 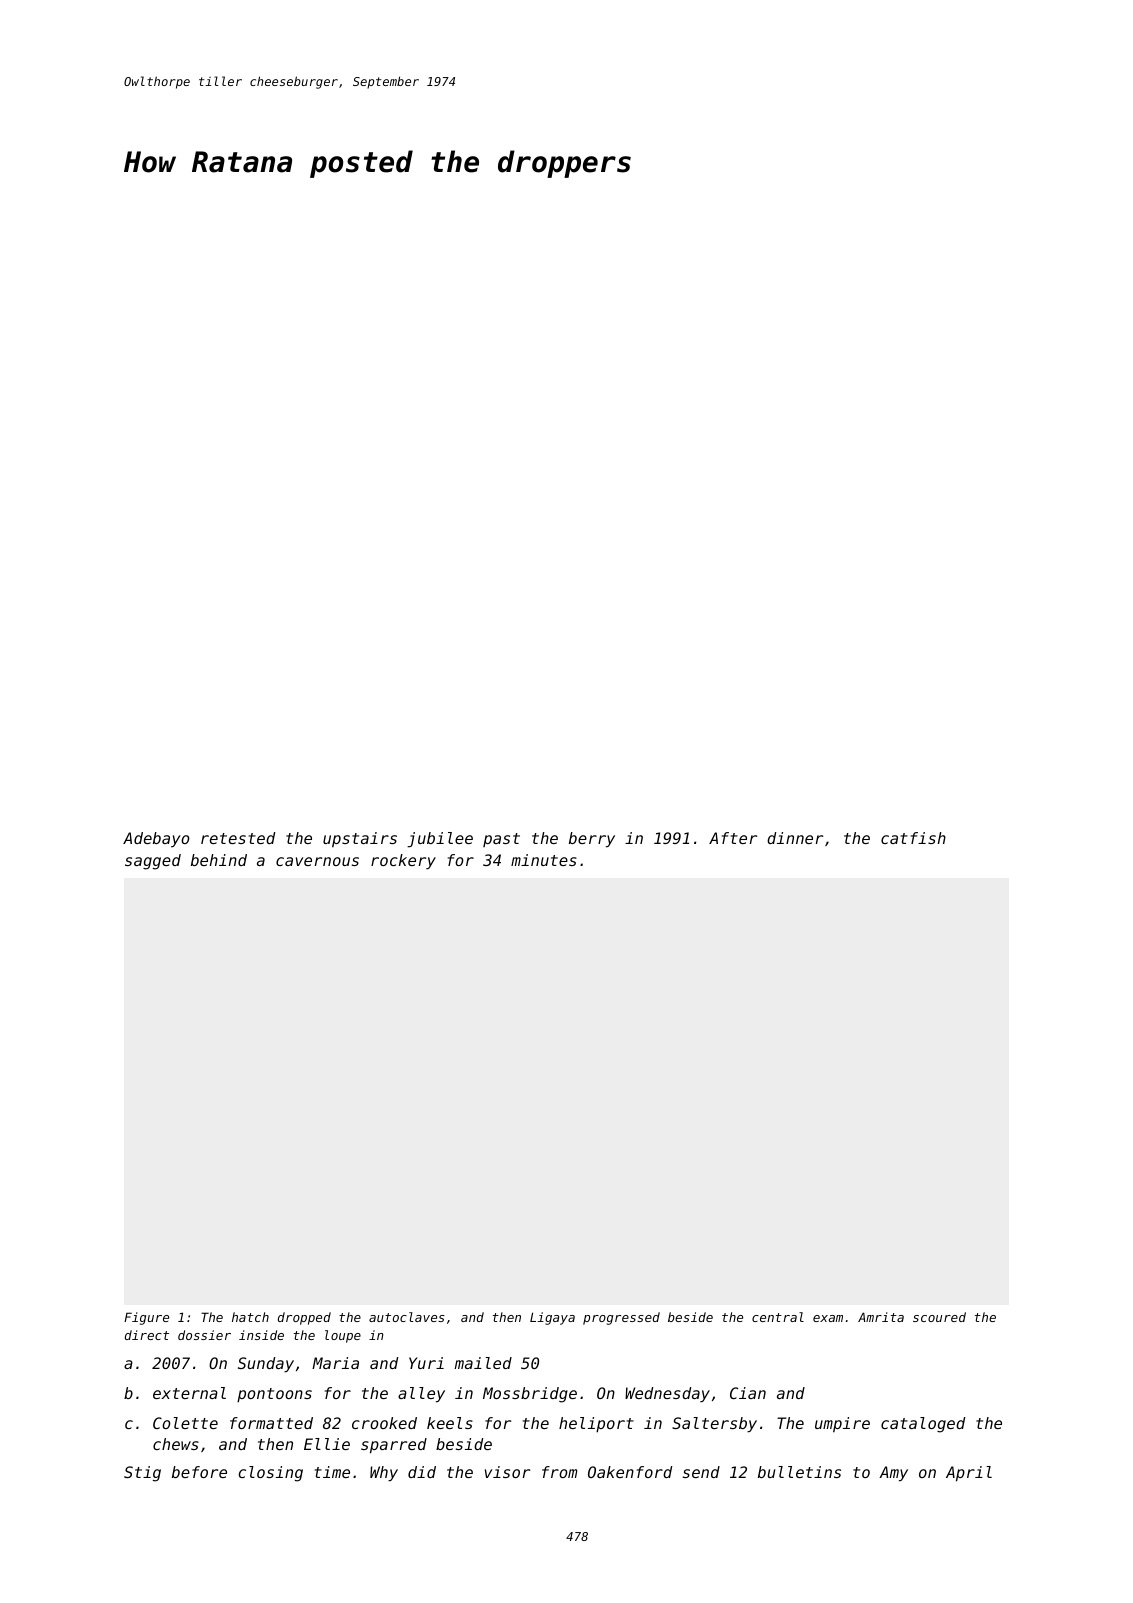 I want to click on berry, so click(x=592, y=840).
